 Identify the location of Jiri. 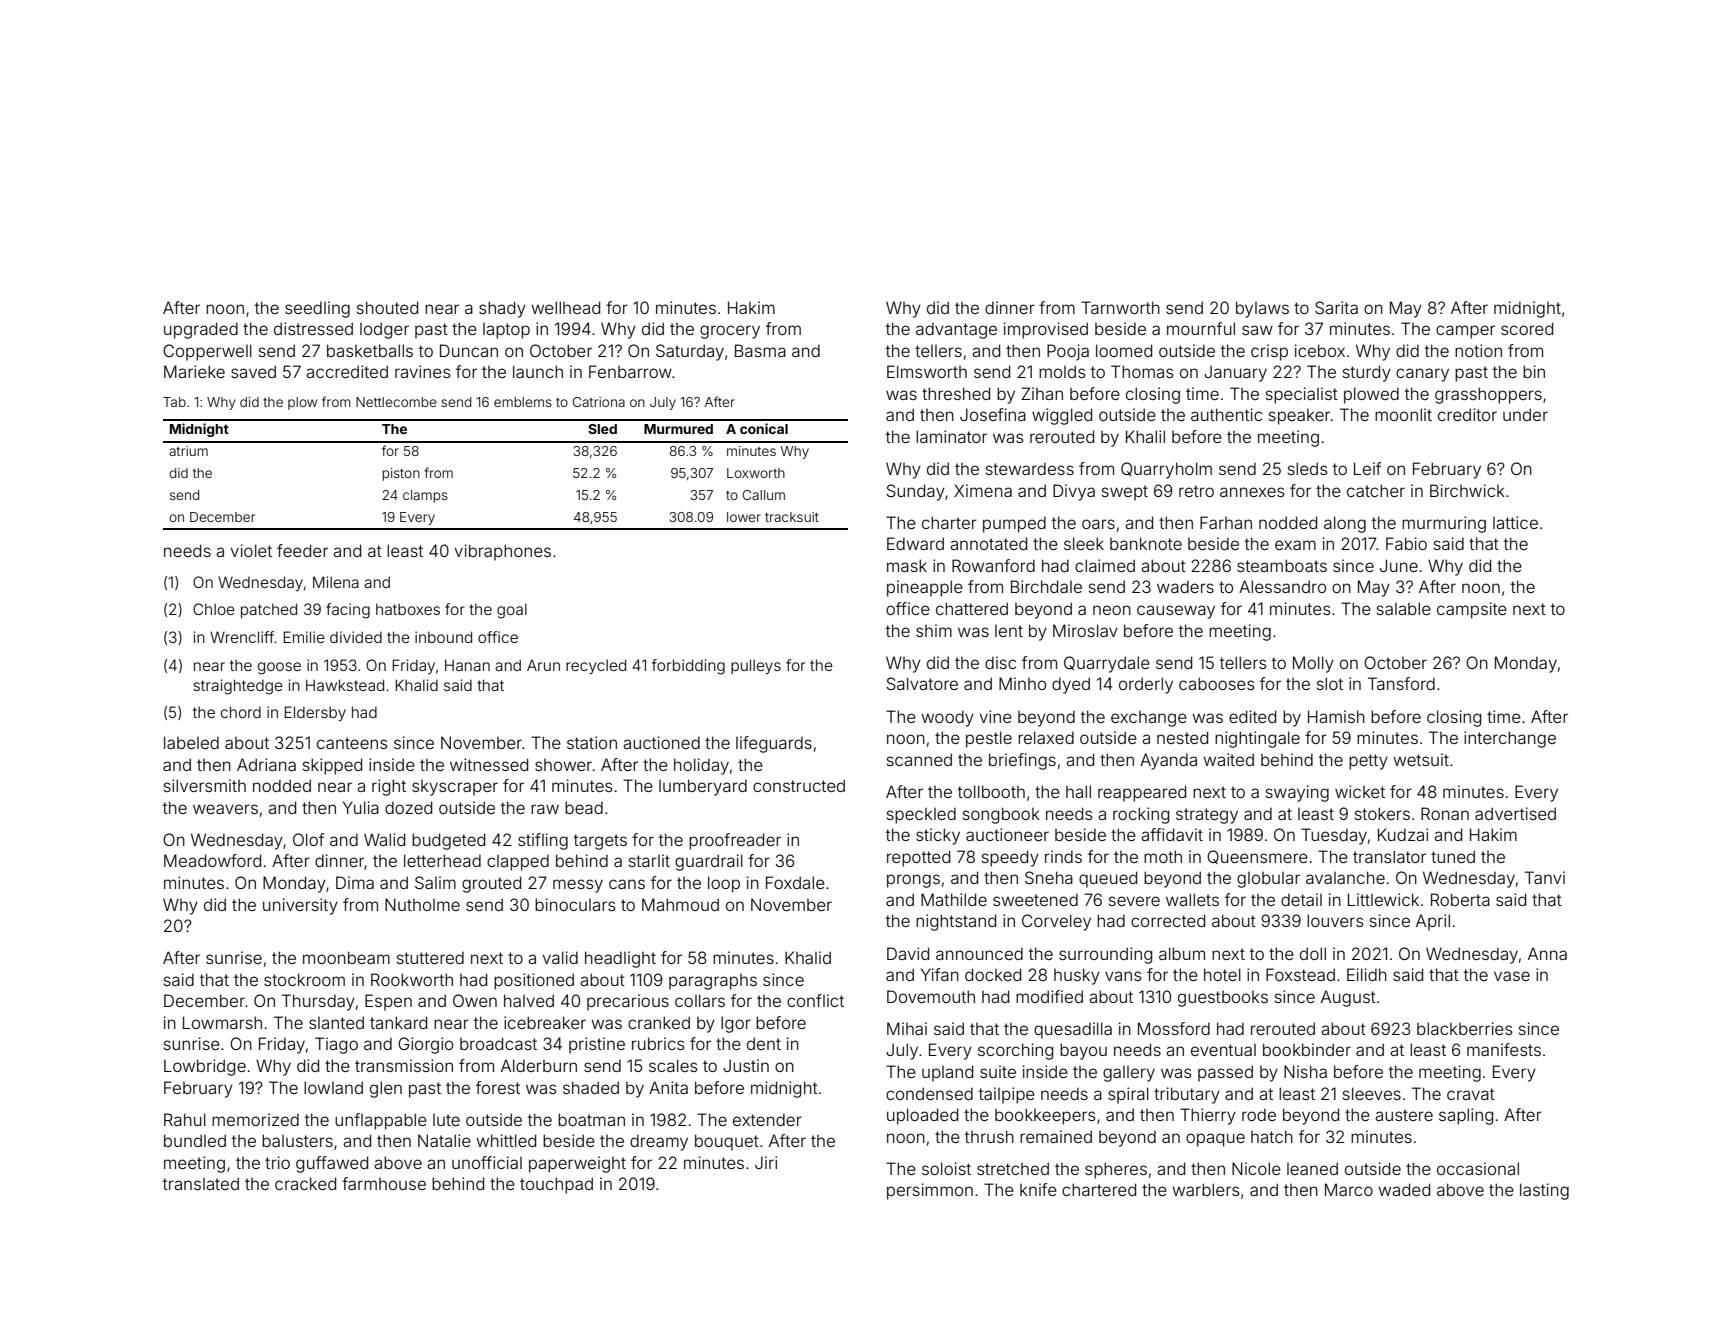
(766, 1162).
